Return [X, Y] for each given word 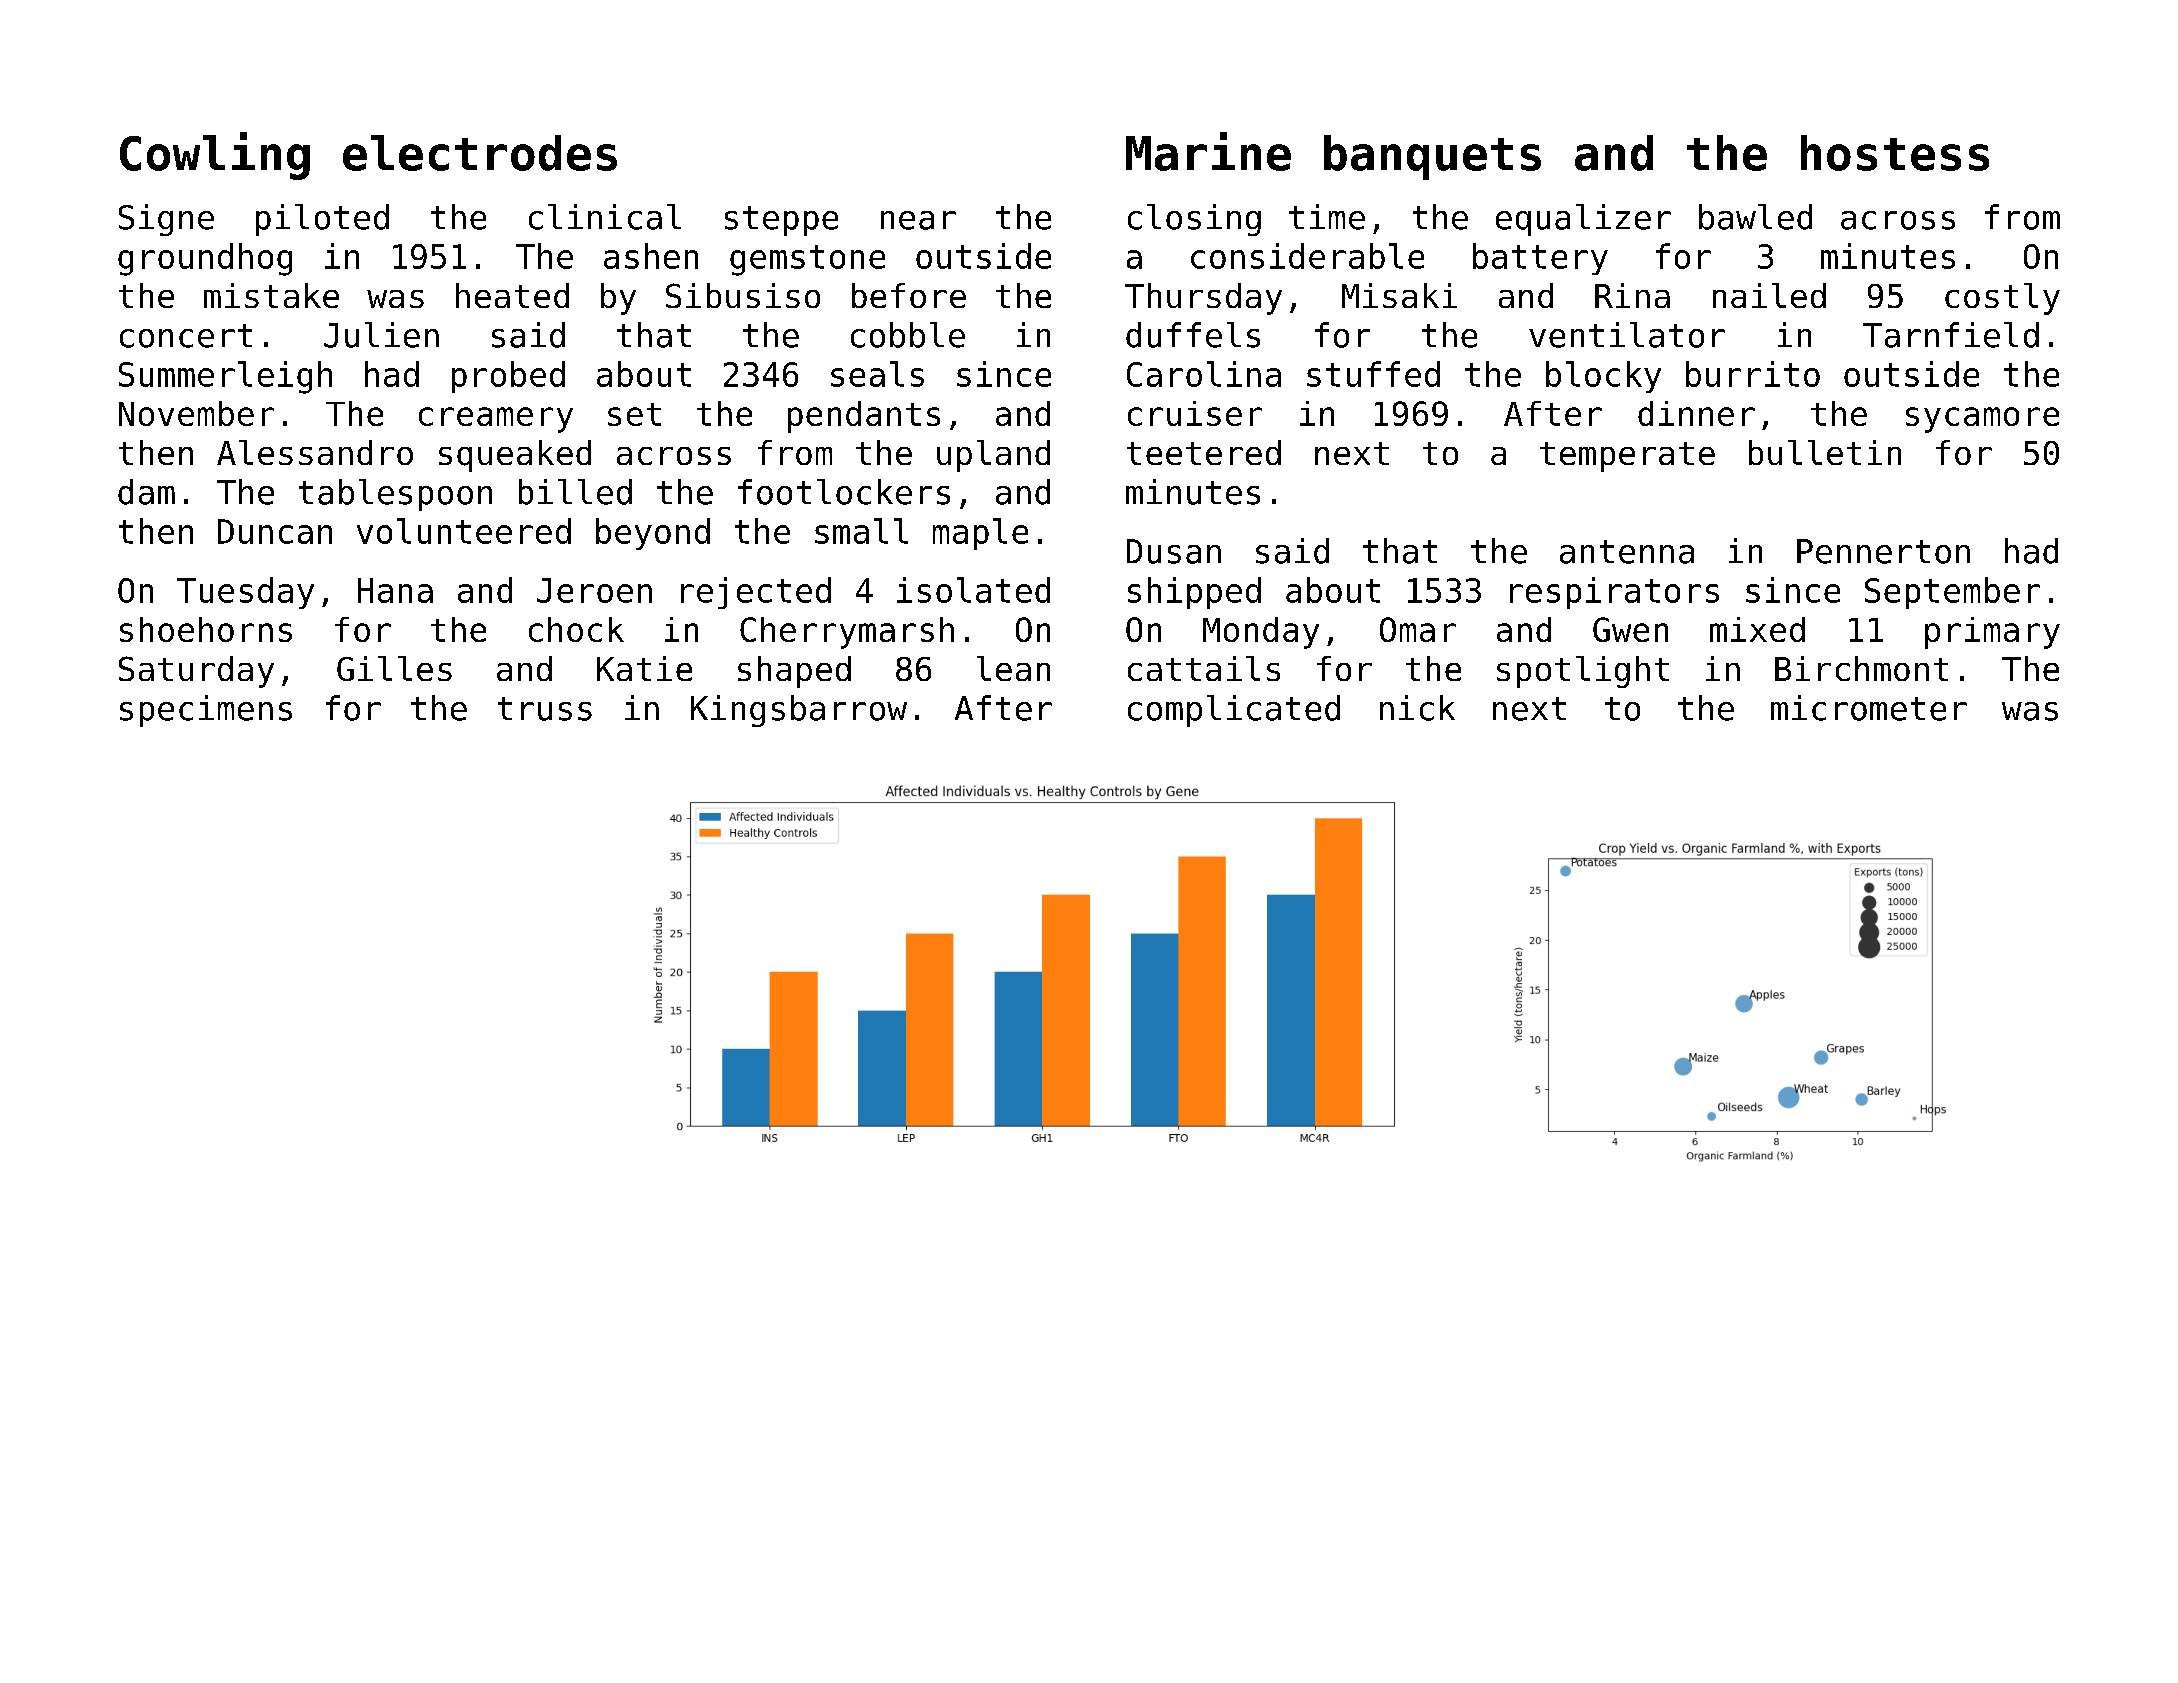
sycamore [1982, 420]
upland [993, 456]
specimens [206, 711]
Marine [1208, 151]
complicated [1234, 711]
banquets [1432, 157]
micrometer [1869, 708]
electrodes [480, 153]
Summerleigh [225, 377]
